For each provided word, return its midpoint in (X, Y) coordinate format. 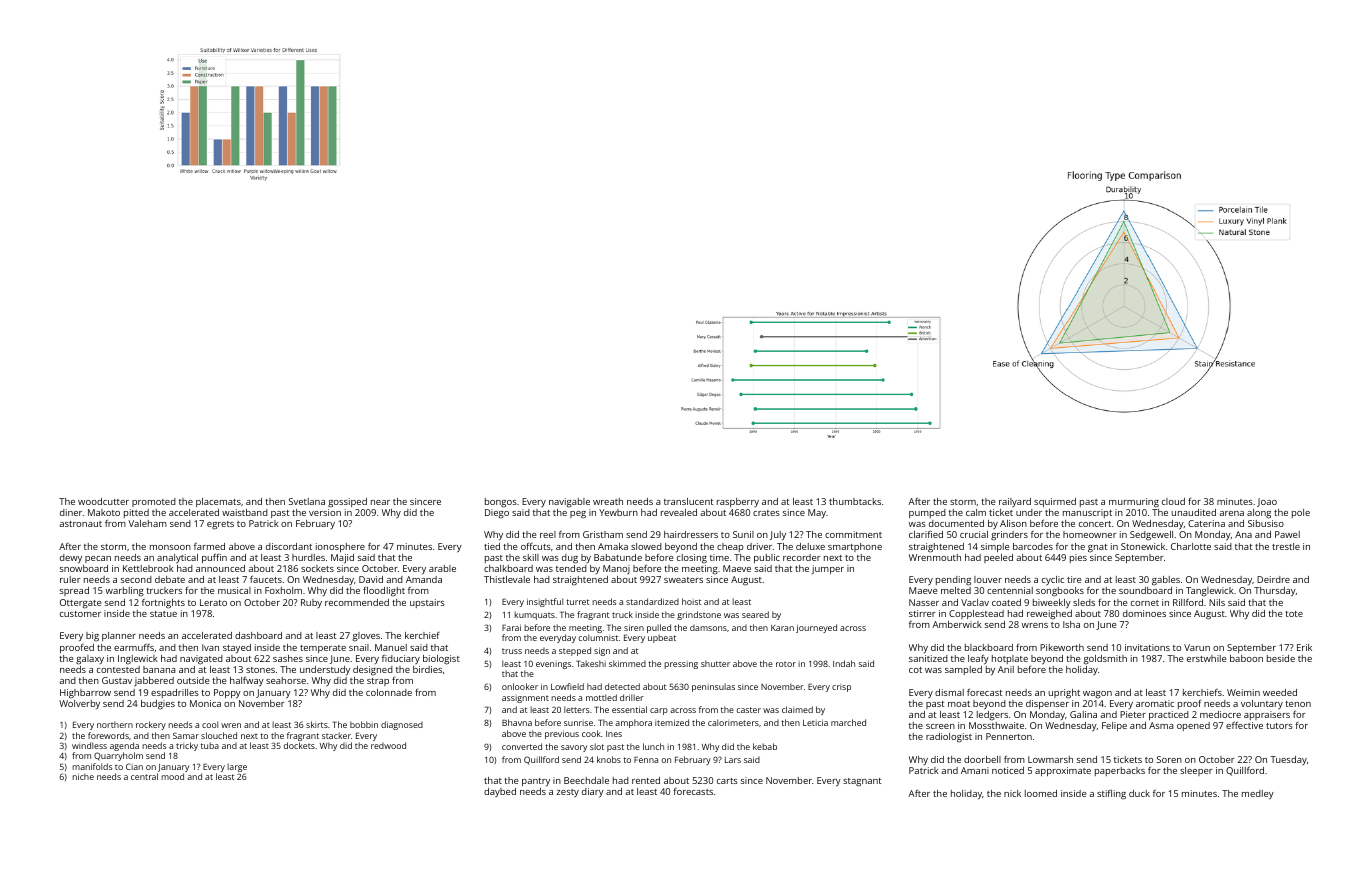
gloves (366, 637)
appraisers (1267, 715)
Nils (1217, 602)
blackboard (989, 647)
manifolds (92, 766)
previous (562, 734)
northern (115, 724)
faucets (266, 579)
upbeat (662, 638)
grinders (1009, 536)
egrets (220, 525)
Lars (733, 760)
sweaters (683, 580)
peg (578, 515)
